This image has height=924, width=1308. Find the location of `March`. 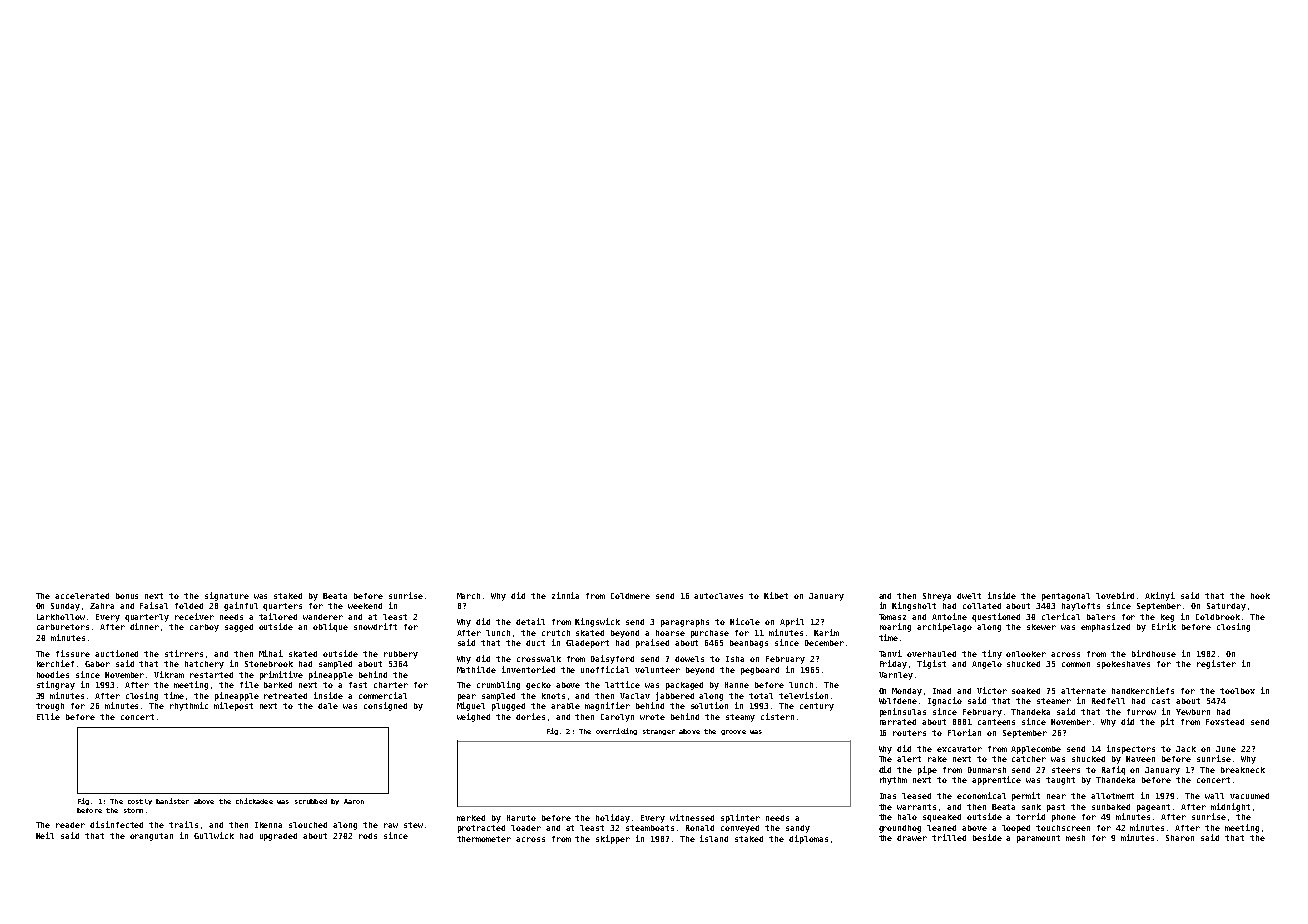

March is located at coordinates (468, 596).
